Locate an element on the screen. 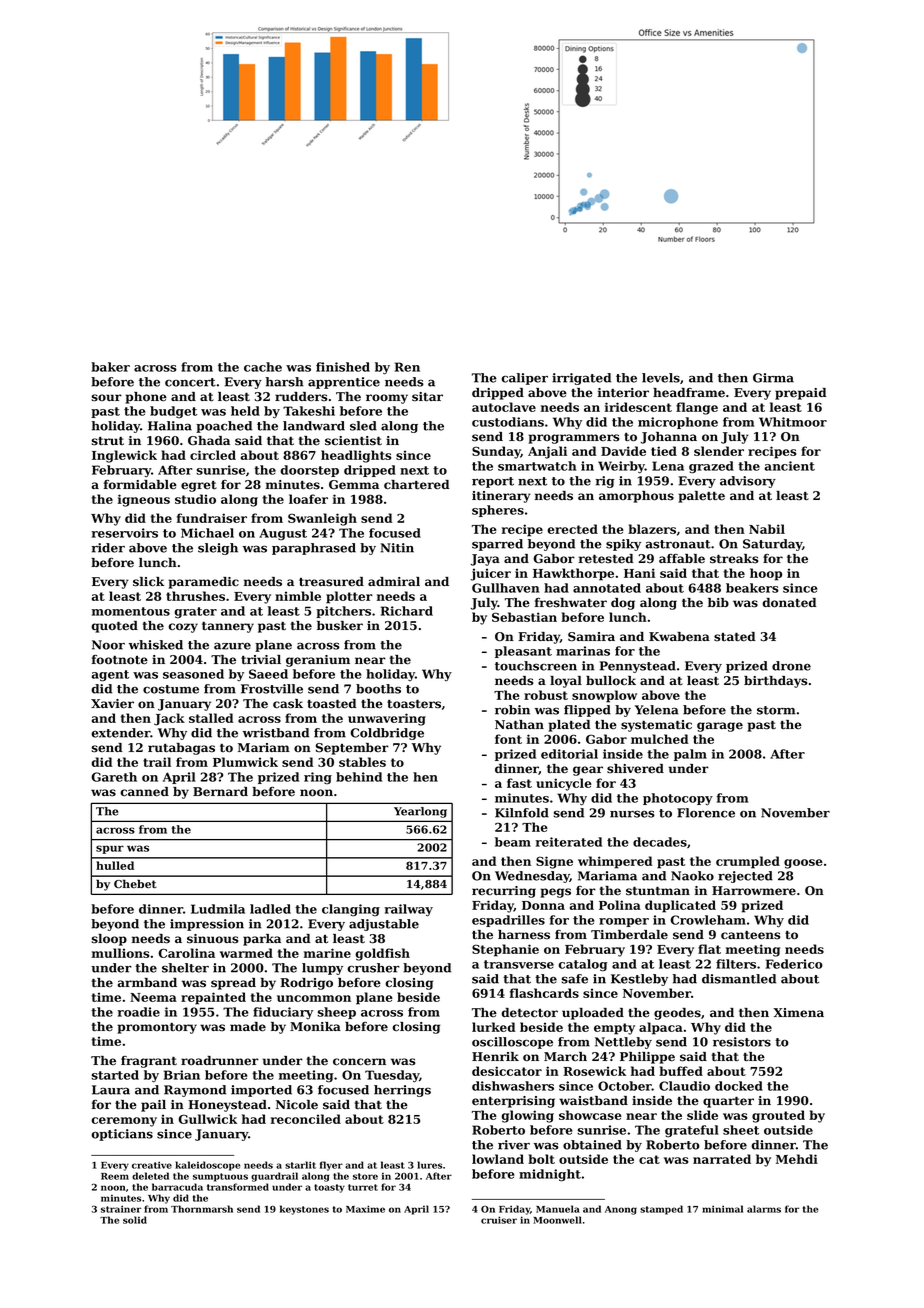 The height and width of the screenshot is (1308, 924). cache is located at coordinates (263, 367).
